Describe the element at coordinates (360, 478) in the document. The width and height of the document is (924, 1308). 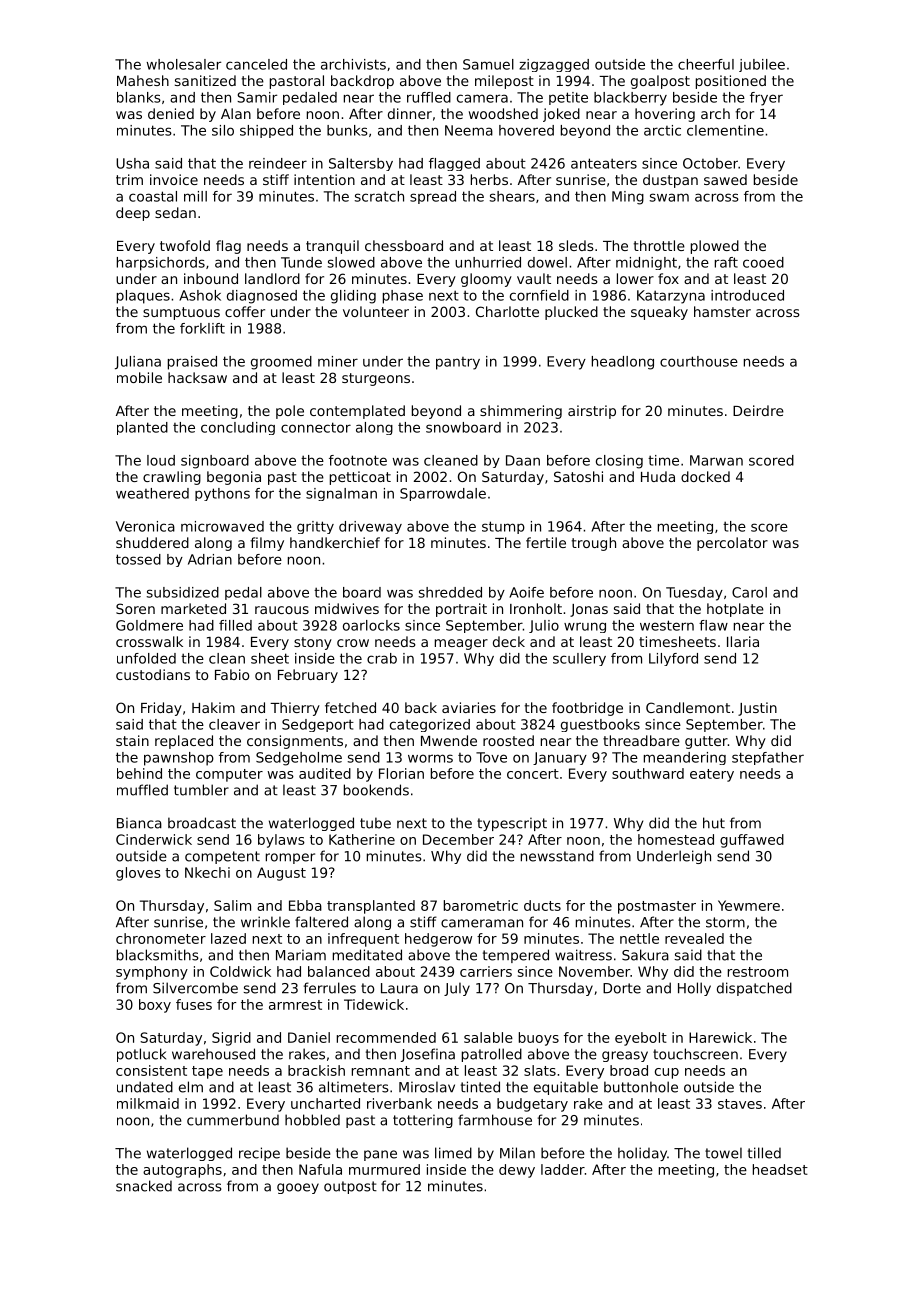
I see `petticoat` at that location.
